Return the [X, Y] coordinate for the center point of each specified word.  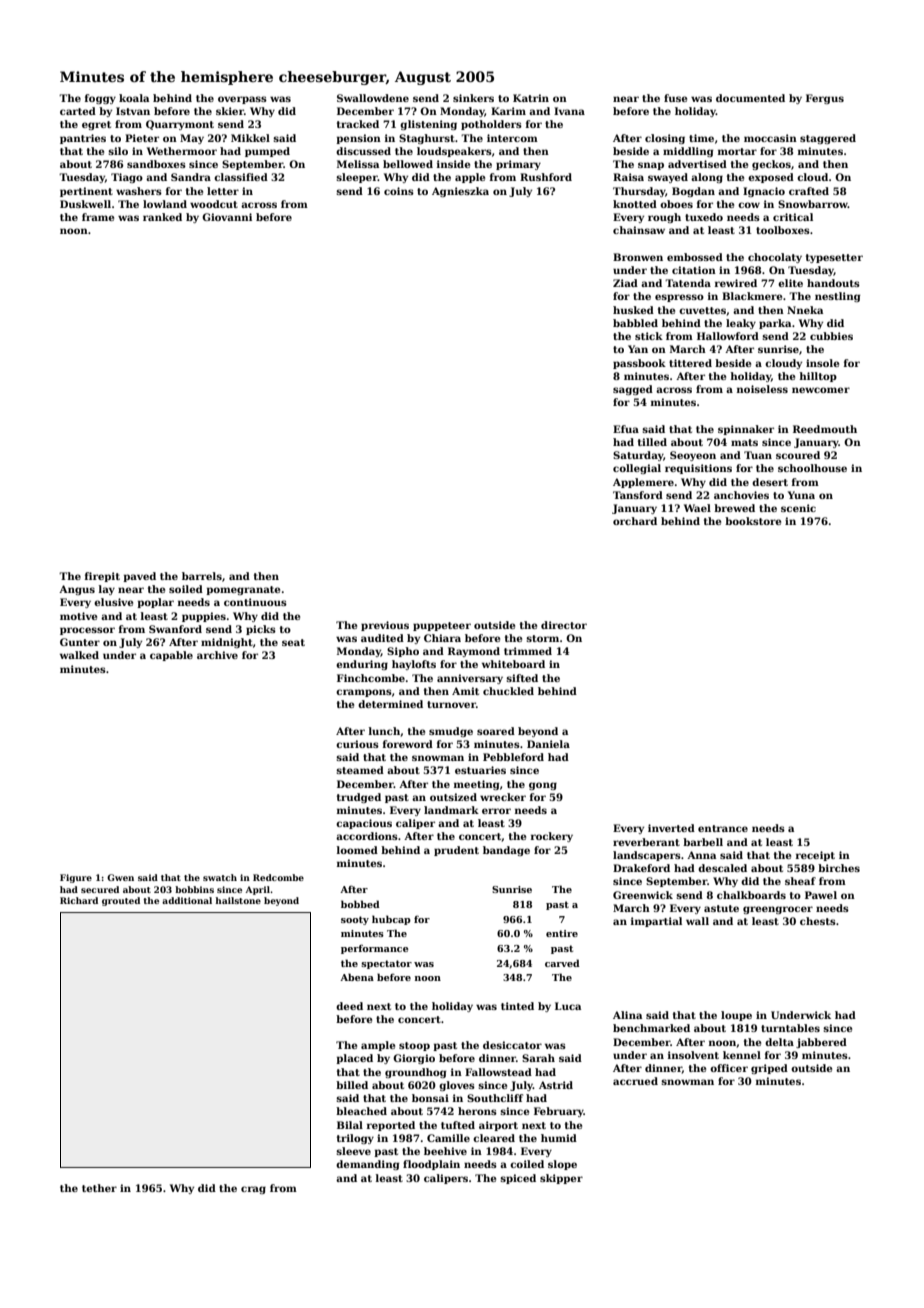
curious [357, 744]
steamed [360, 770]
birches [839, 868]
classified [241, 177]
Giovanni [227, 217]
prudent [456, 851]
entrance [723, 828]
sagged [633, 390]
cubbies [831, 336]
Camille [448, 1138]
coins [399, 191]
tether [99, 1188]
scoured [798, 455]
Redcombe [278, 877]
